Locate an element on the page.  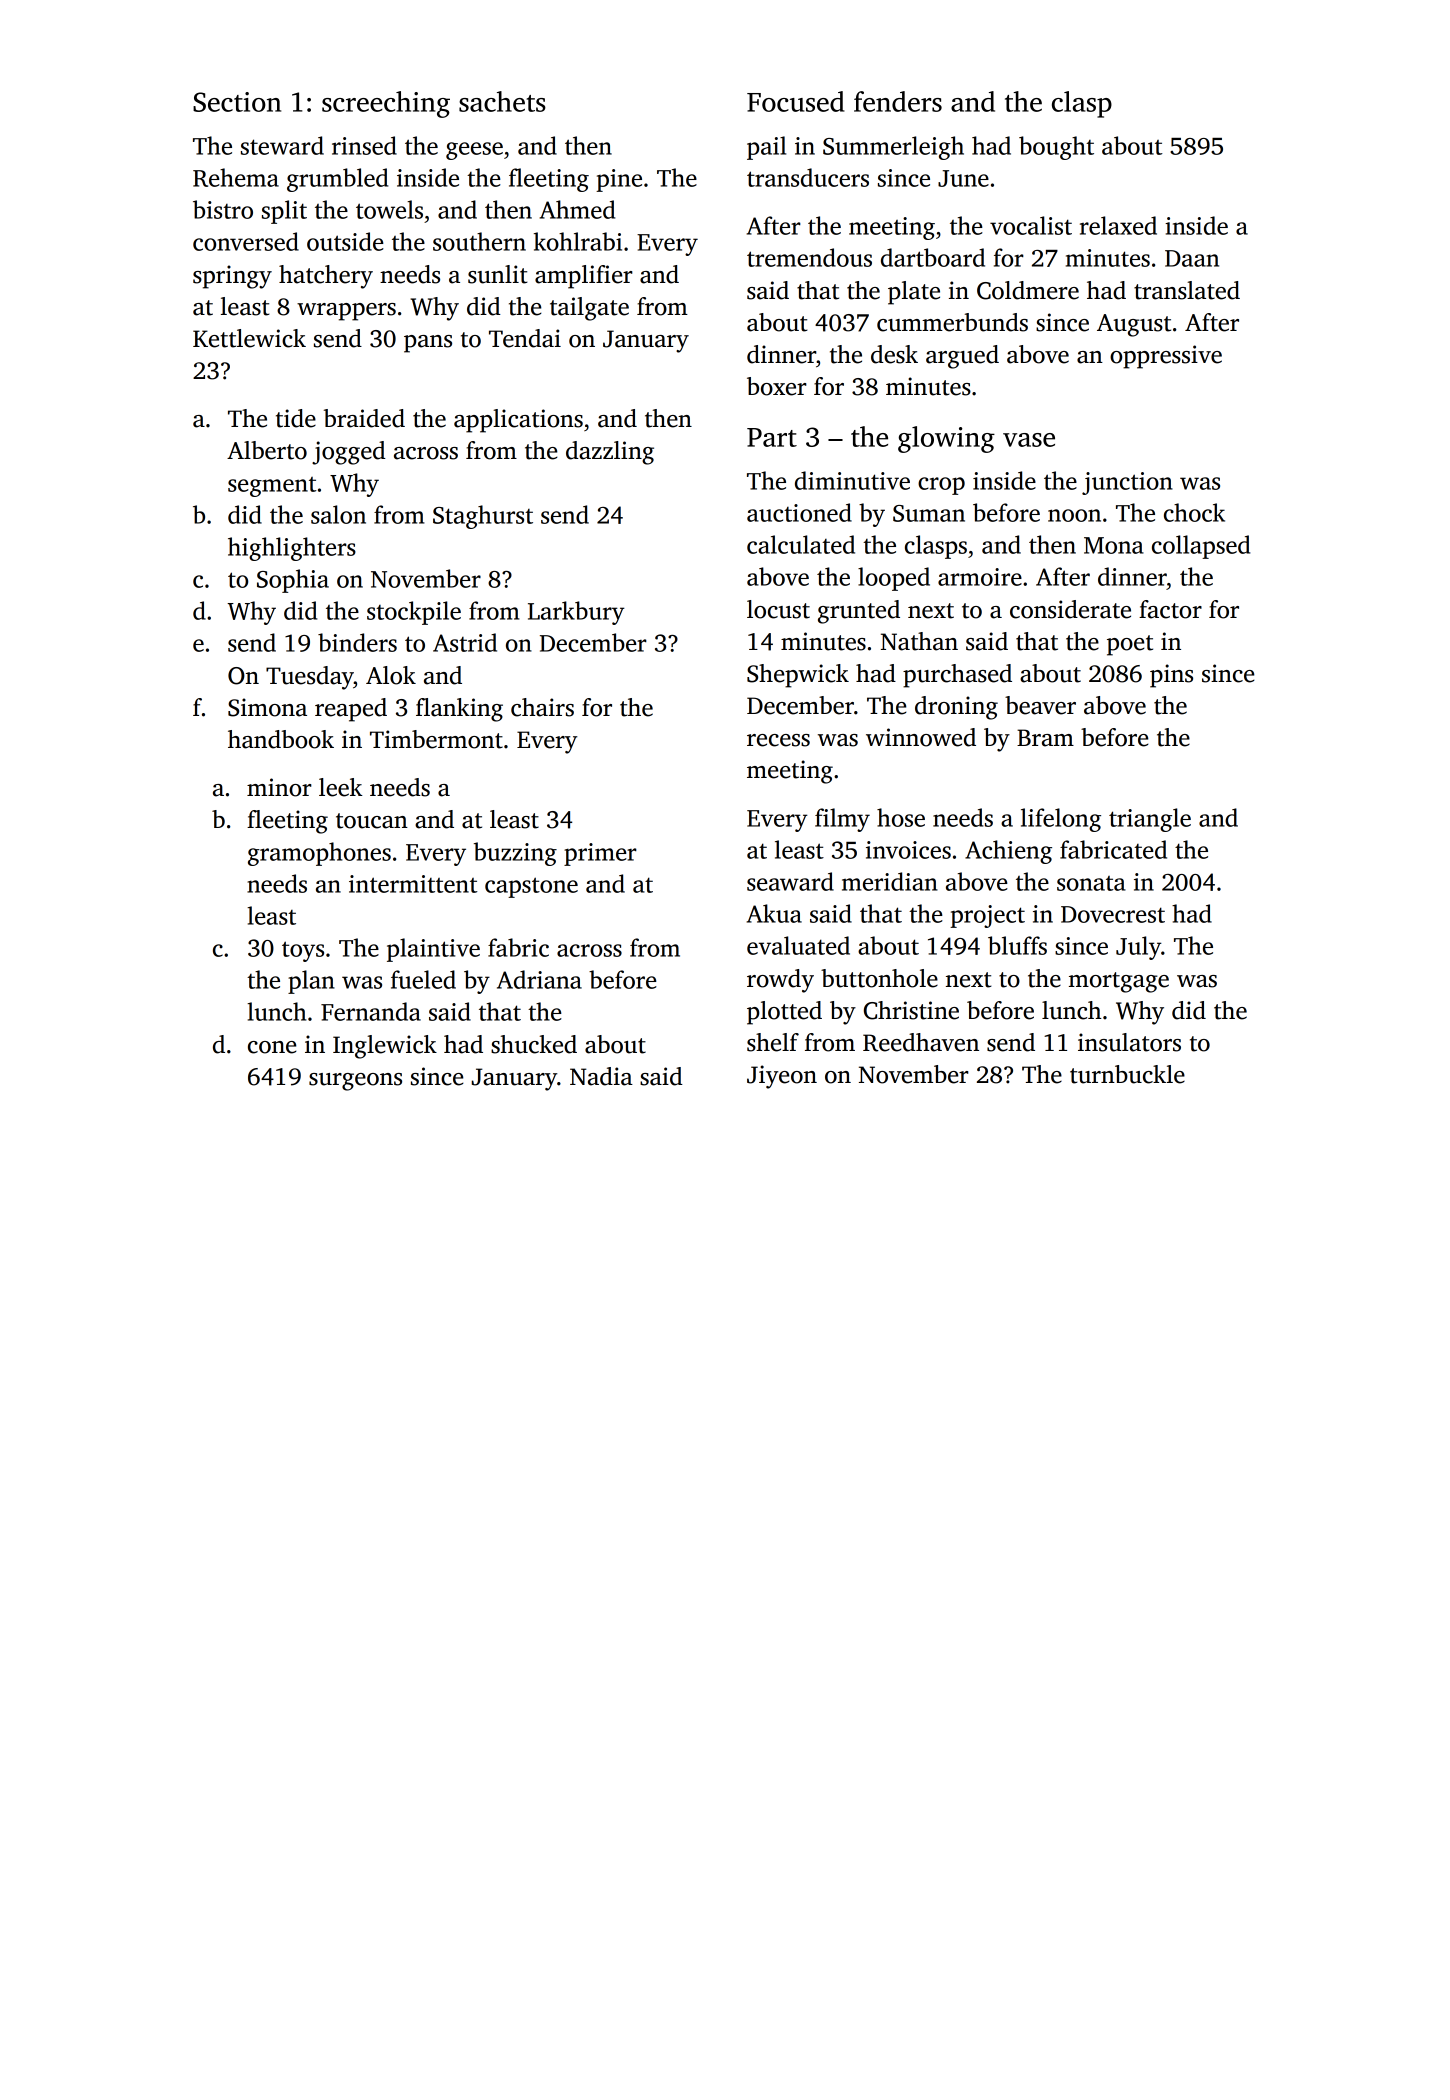
primer is located at coordinates (600, 854).
